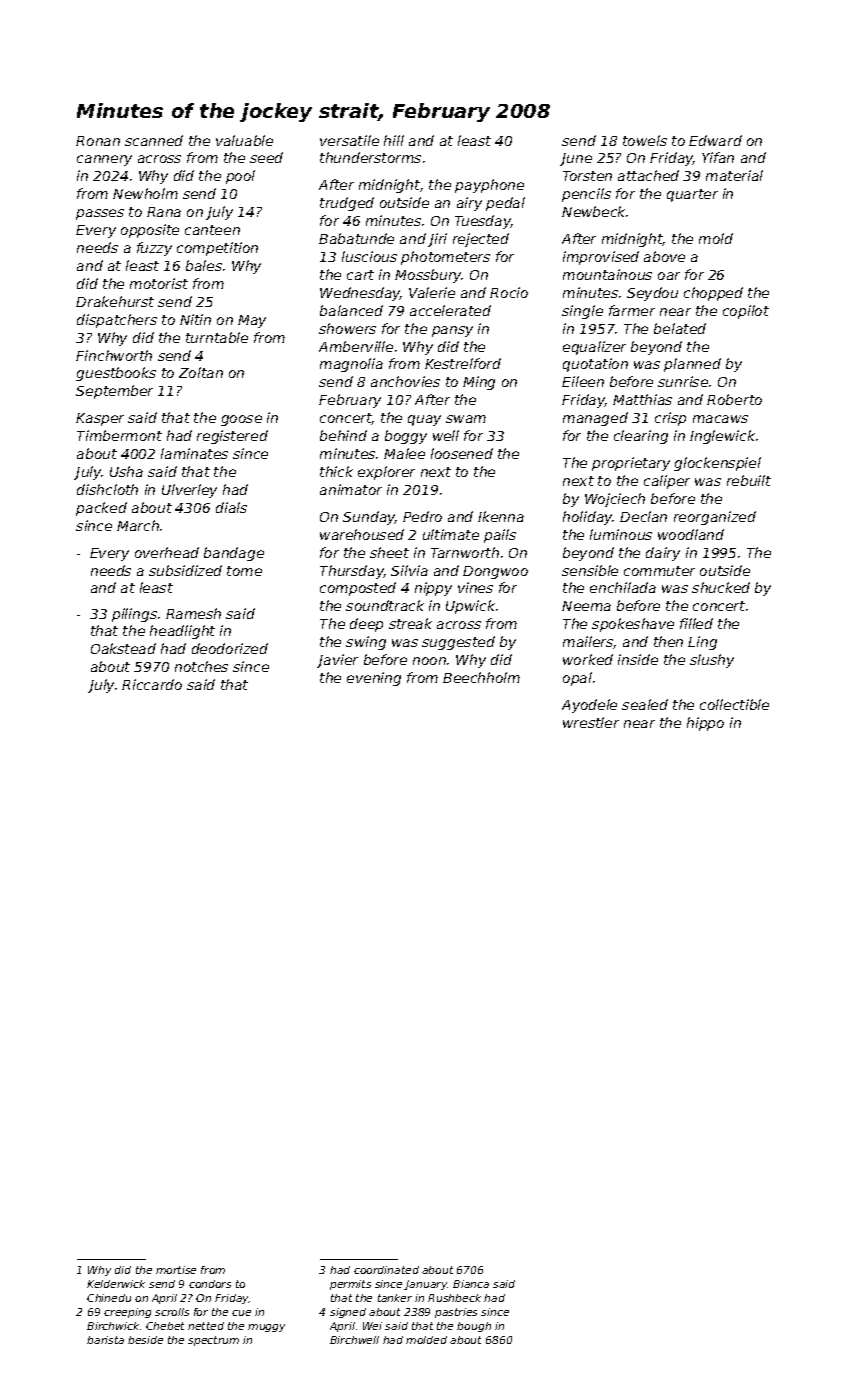  I want to click on towels, so click(645, 140).
